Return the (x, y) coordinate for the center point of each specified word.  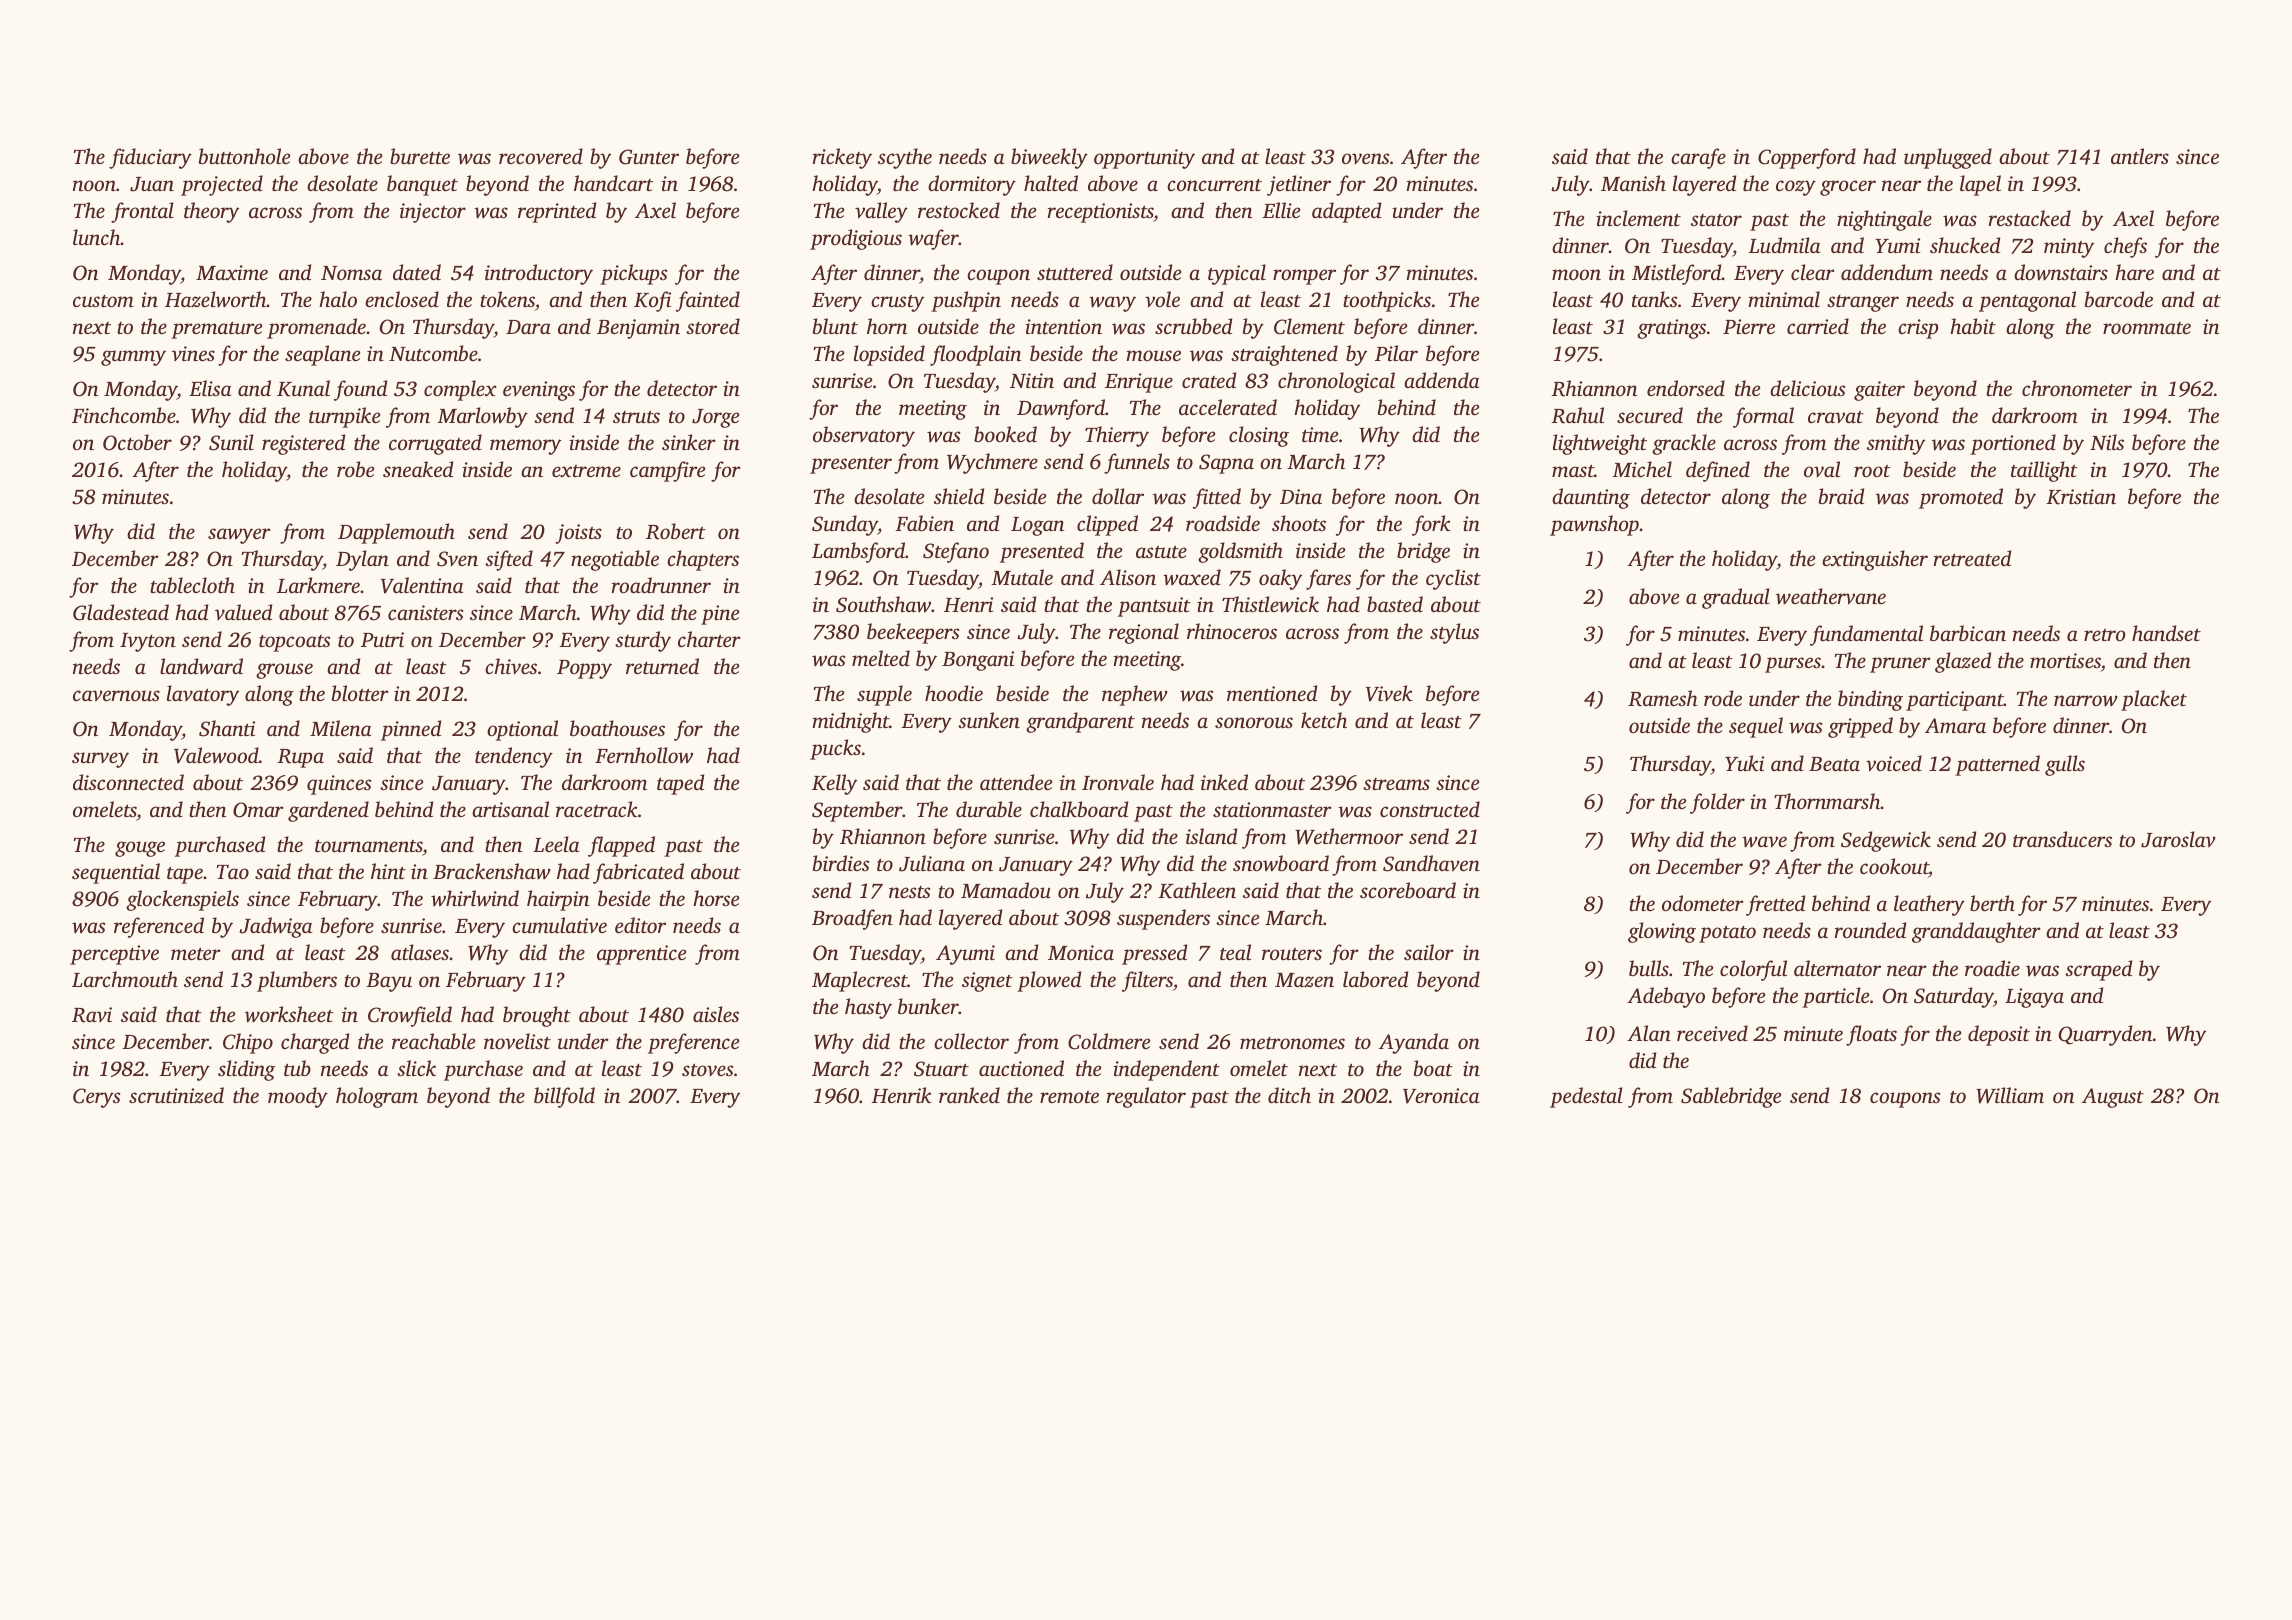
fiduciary (150, 158)
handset (2166, 633)
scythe (905, 158)
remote (1069, 1097)
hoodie (954, 693)
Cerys (96, 1098)
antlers (2140, 156)
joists (578, 534)
